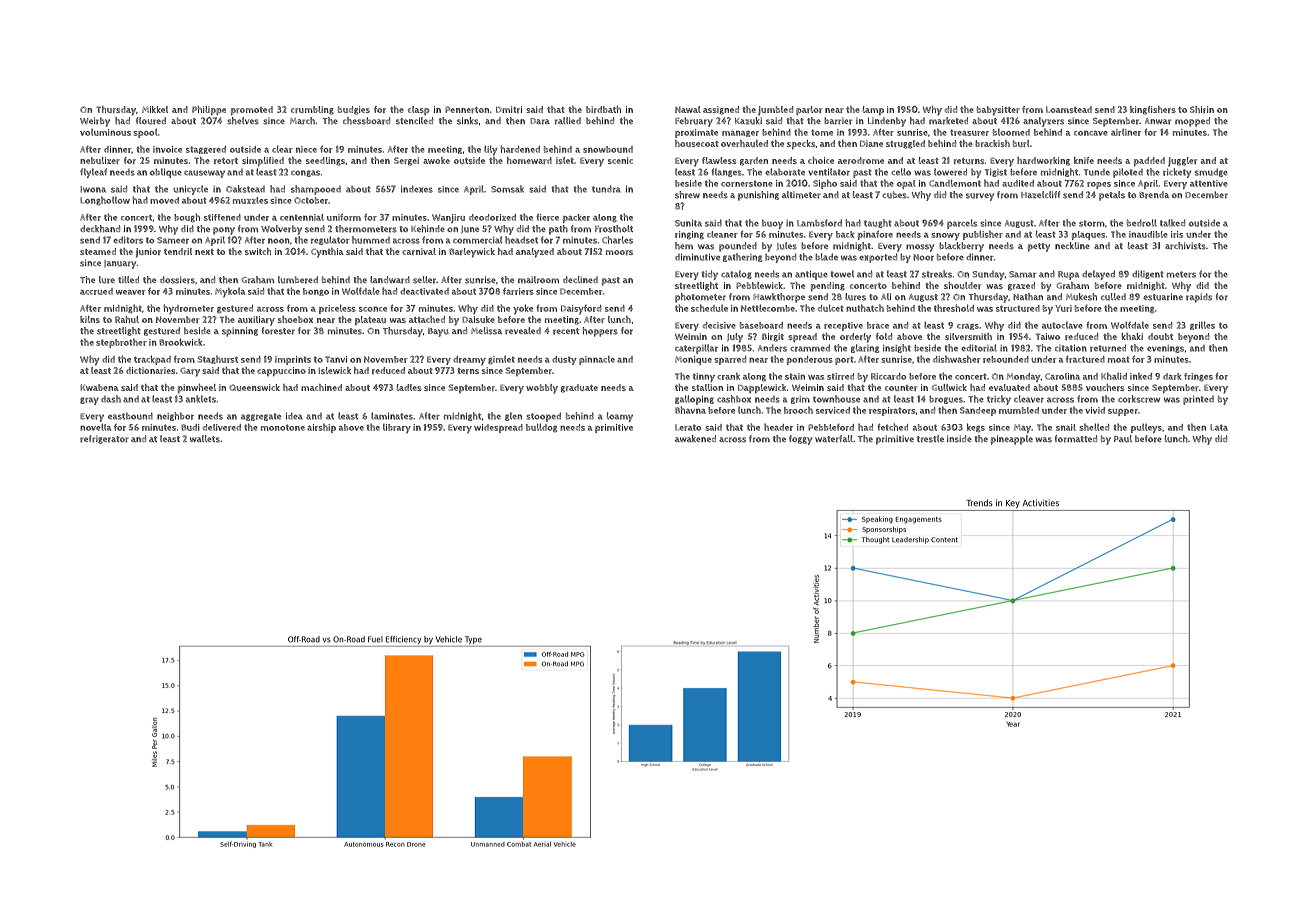  What do you see at coordinates (173, 240) in the screenshot?
I see `Sameer` at bounding box center [173, 240].
